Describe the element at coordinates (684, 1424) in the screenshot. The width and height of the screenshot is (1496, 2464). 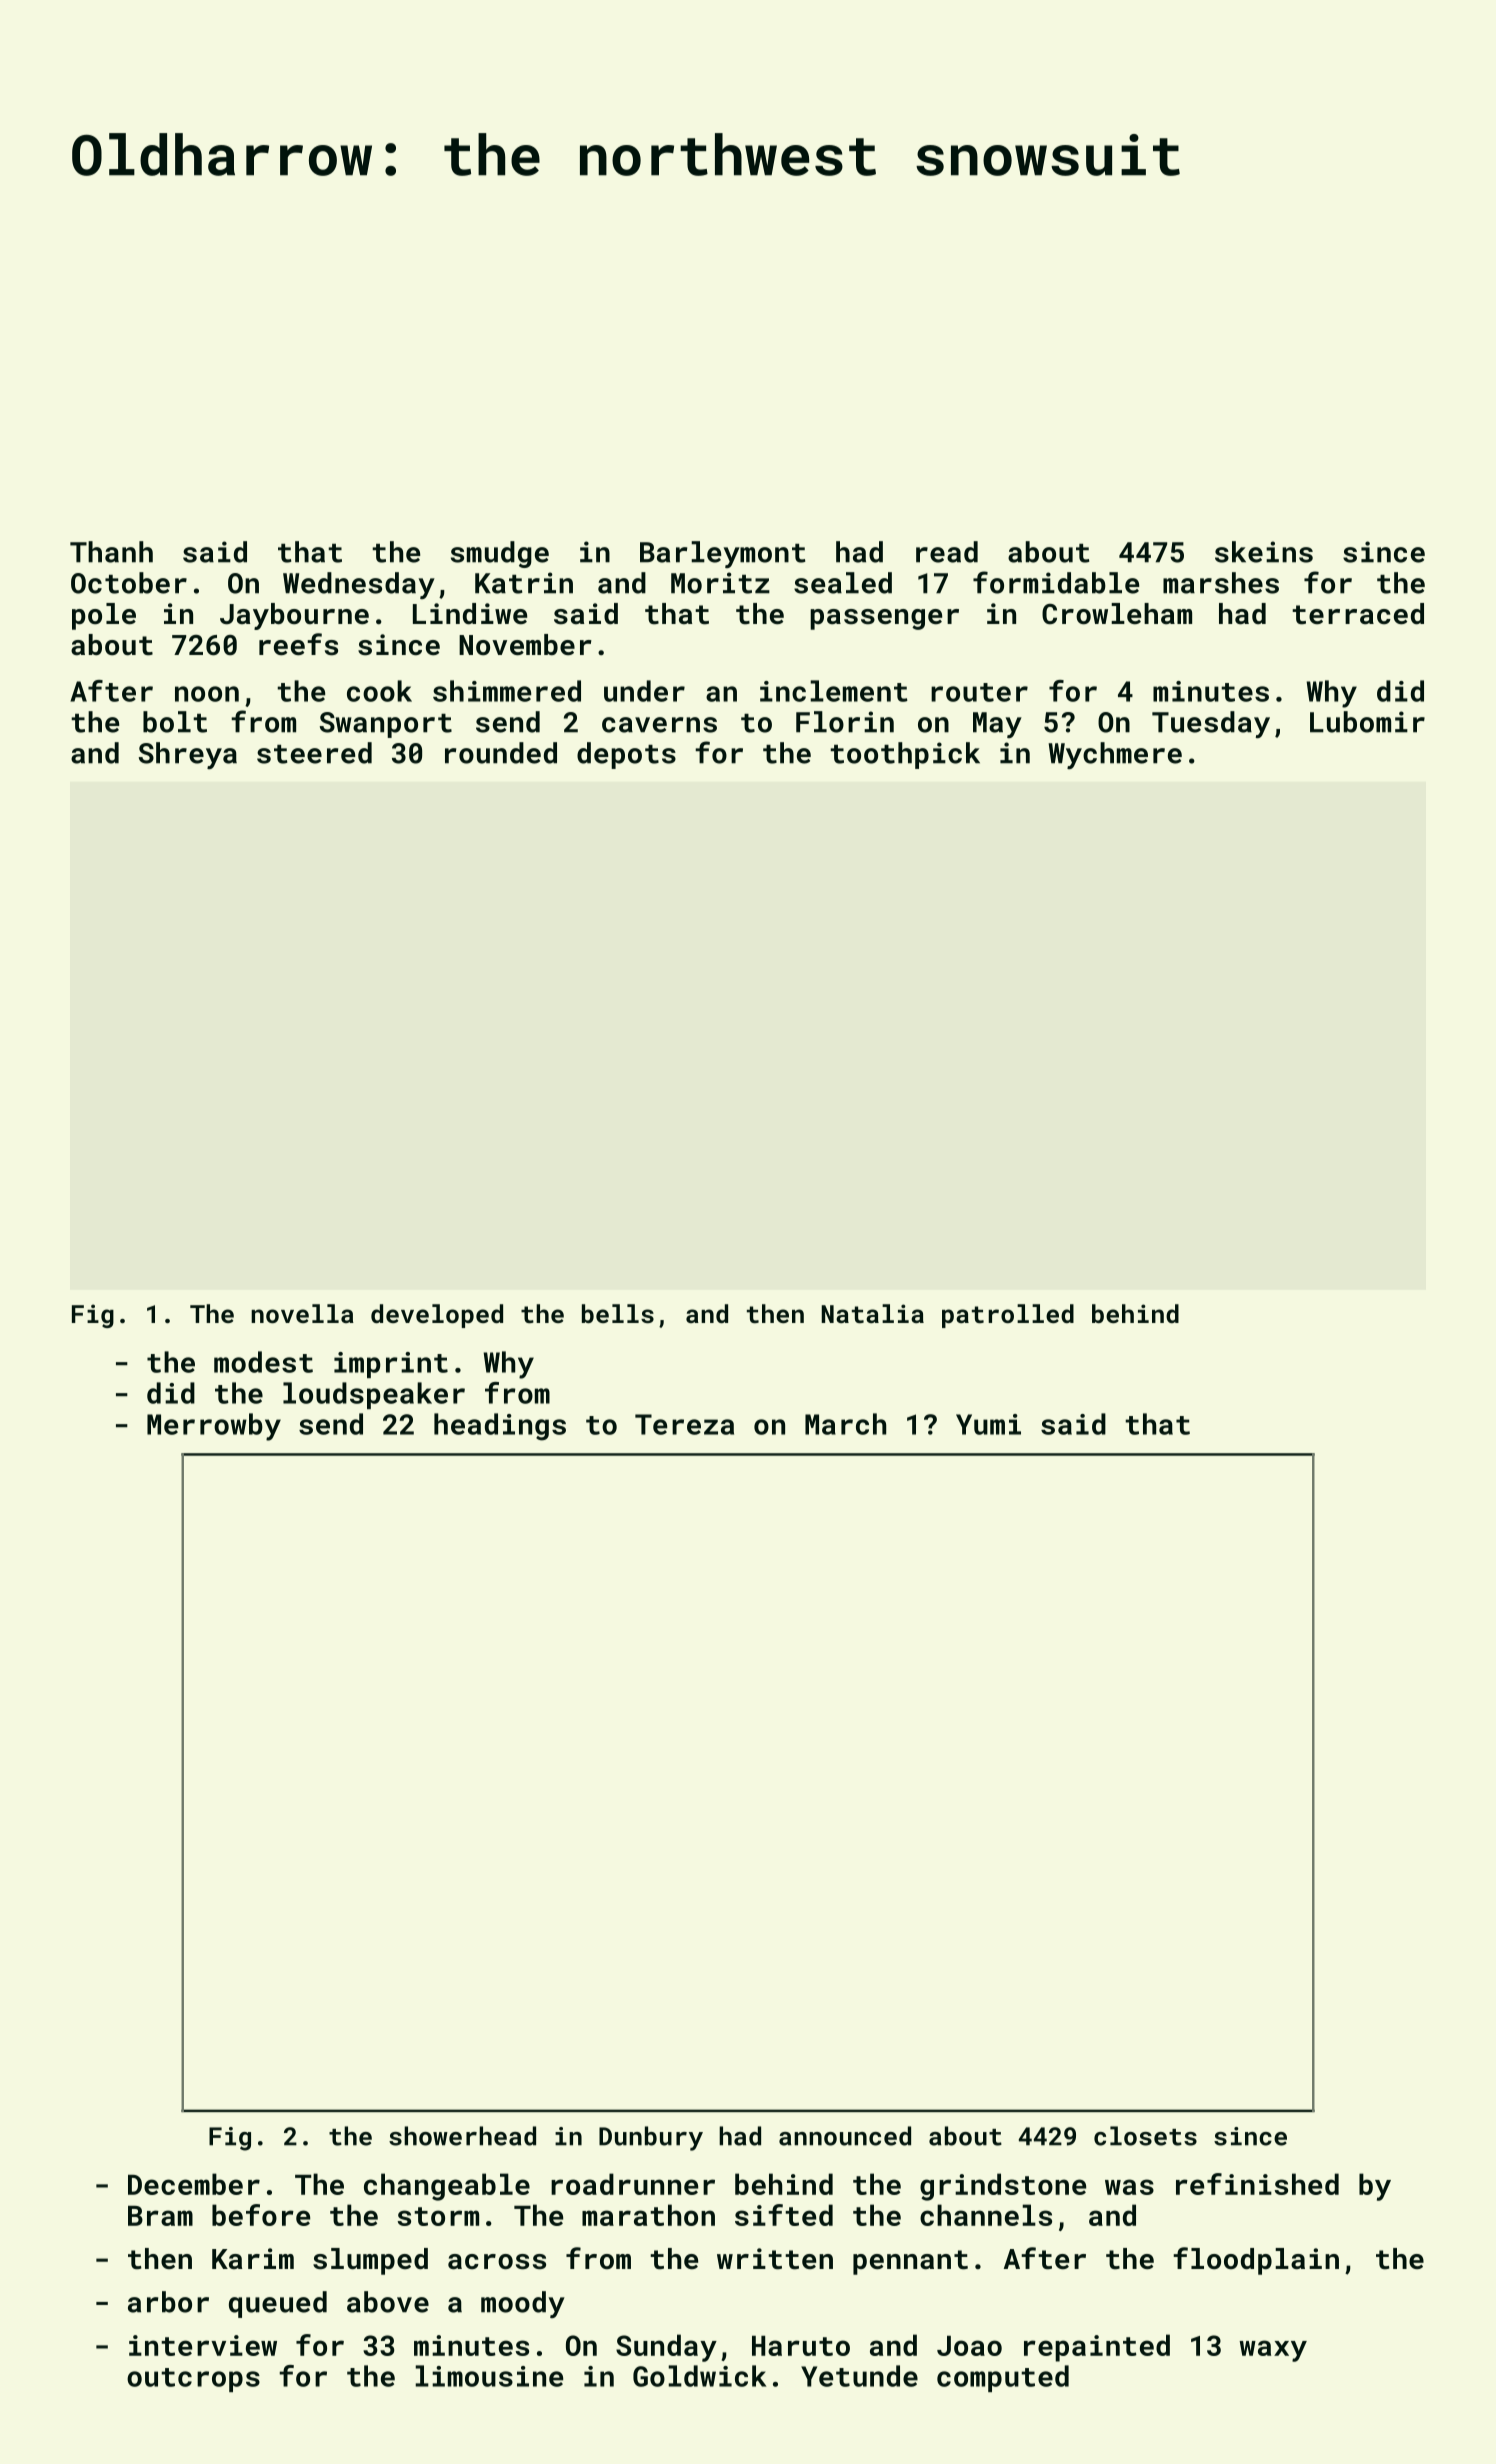
I see `Tereza` at that location.
